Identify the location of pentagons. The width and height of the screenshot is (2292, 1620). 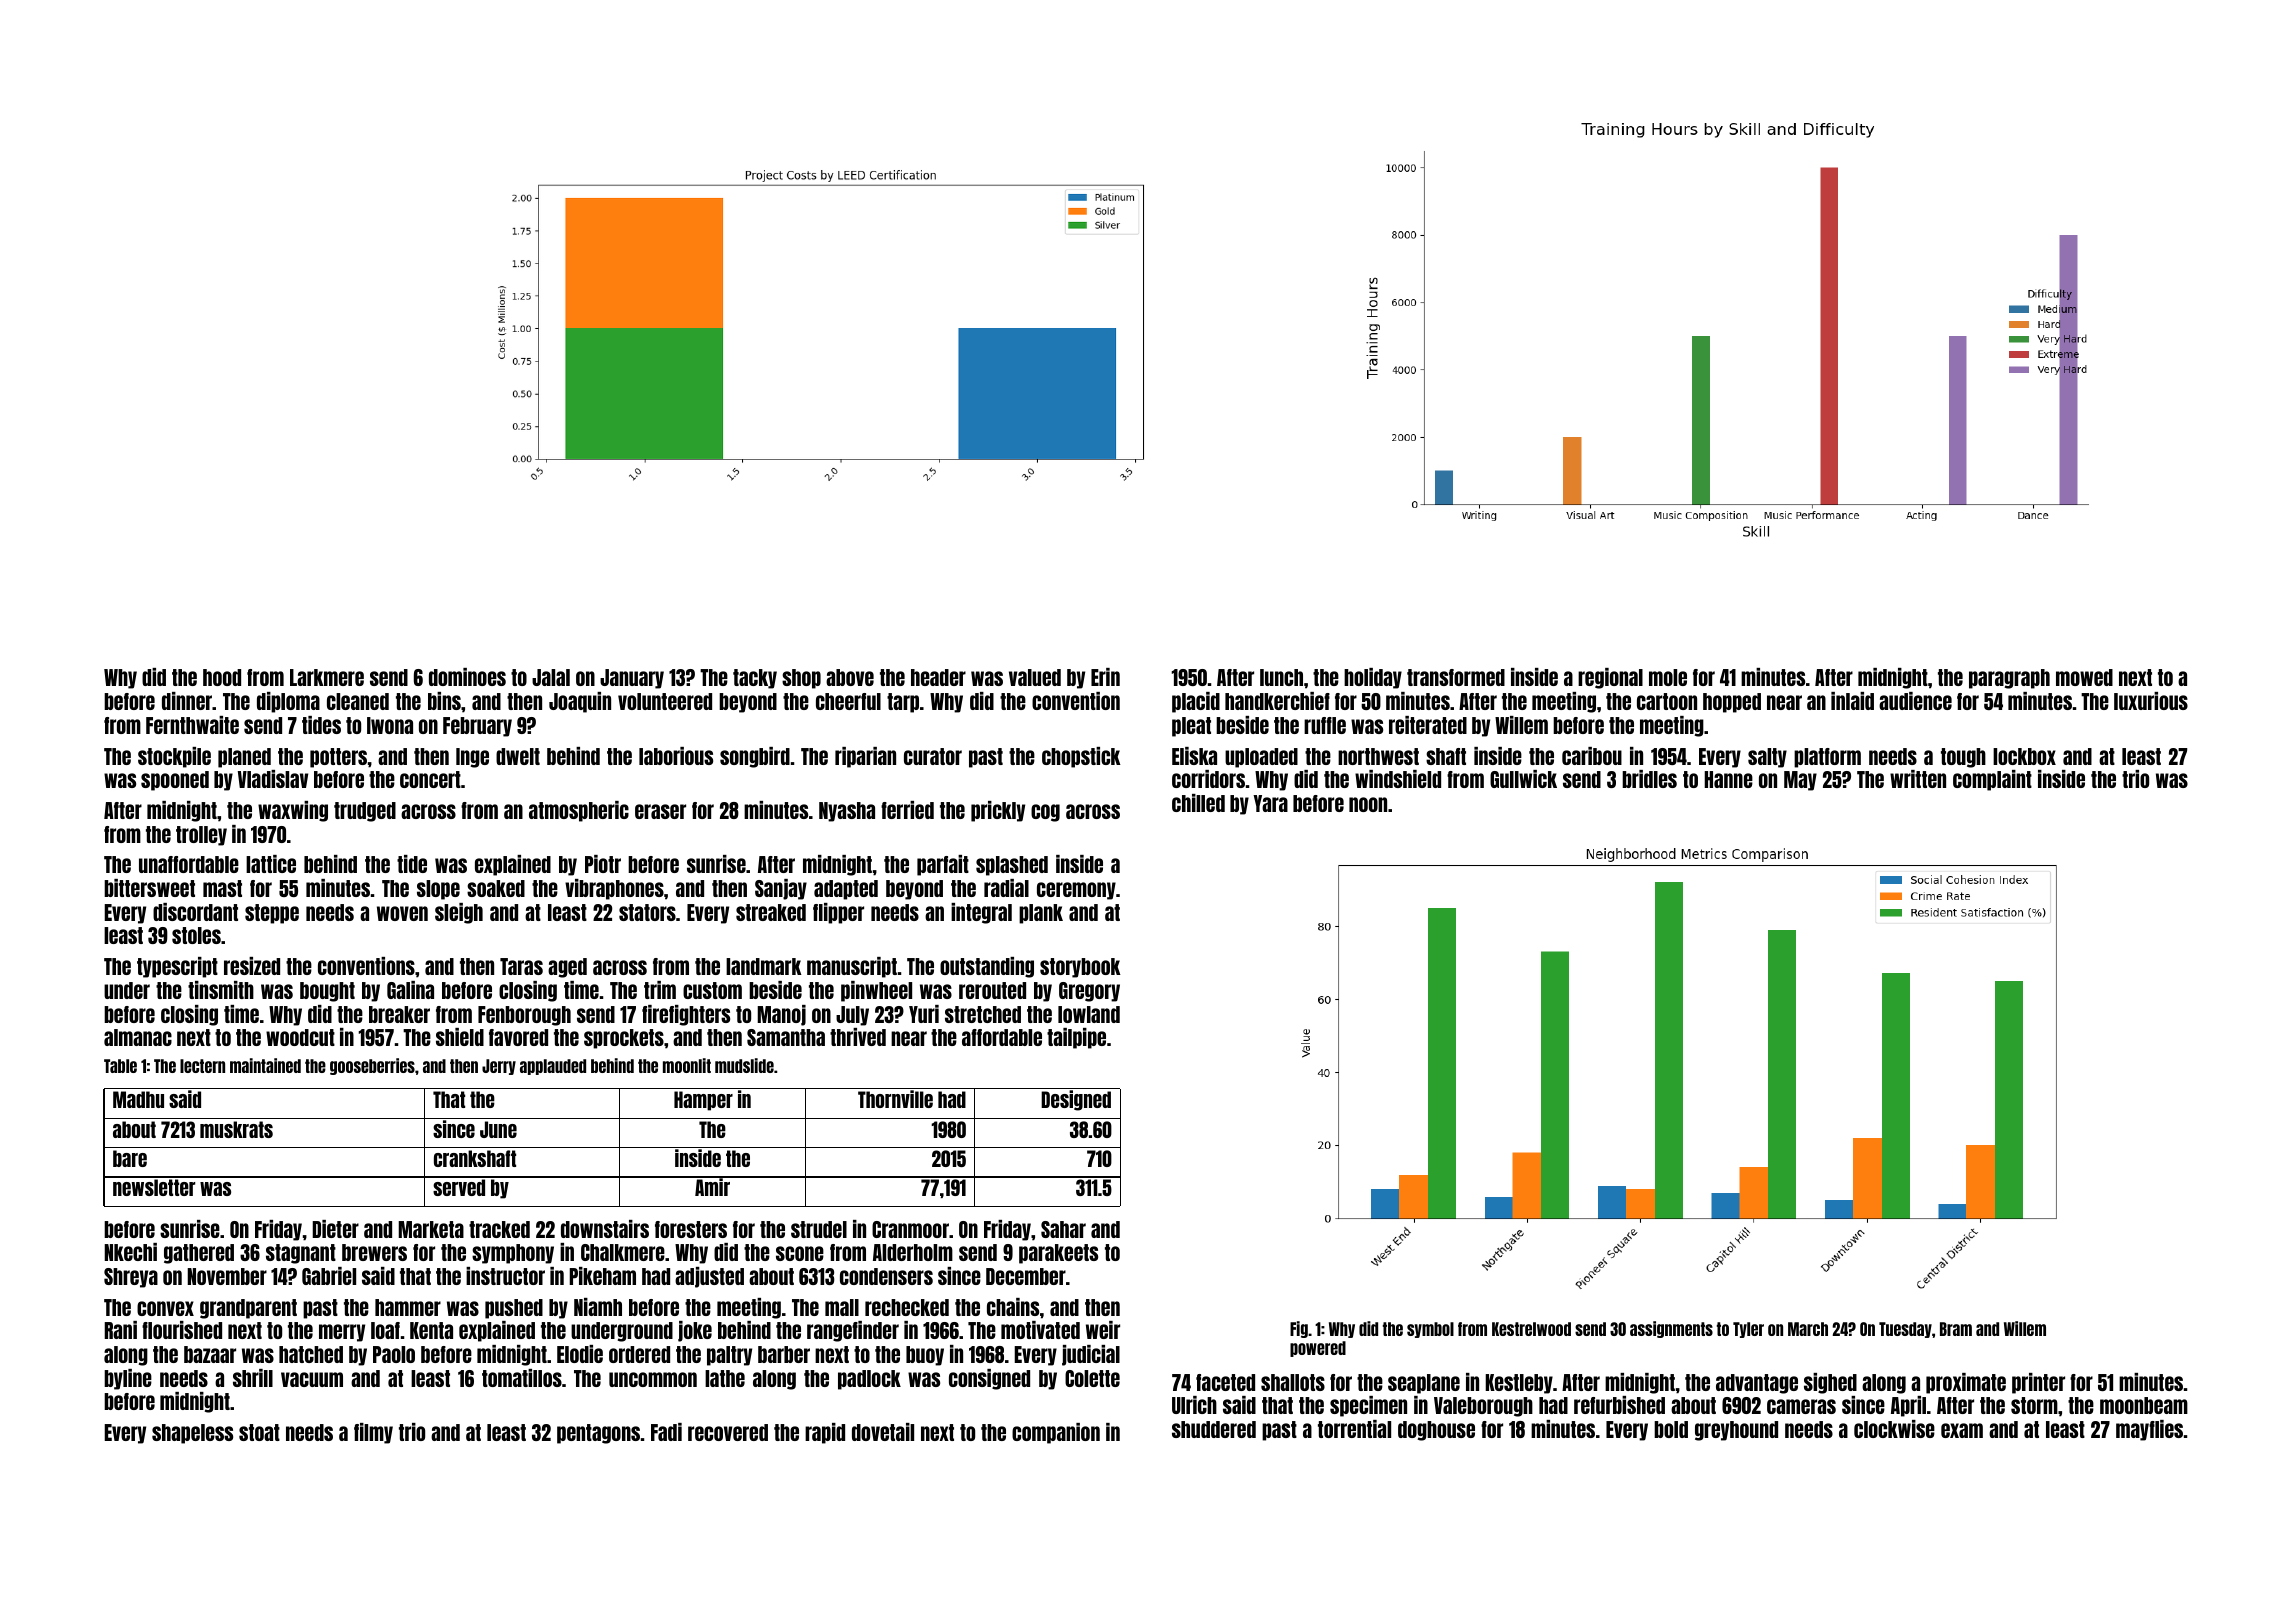
(598, 1434).
